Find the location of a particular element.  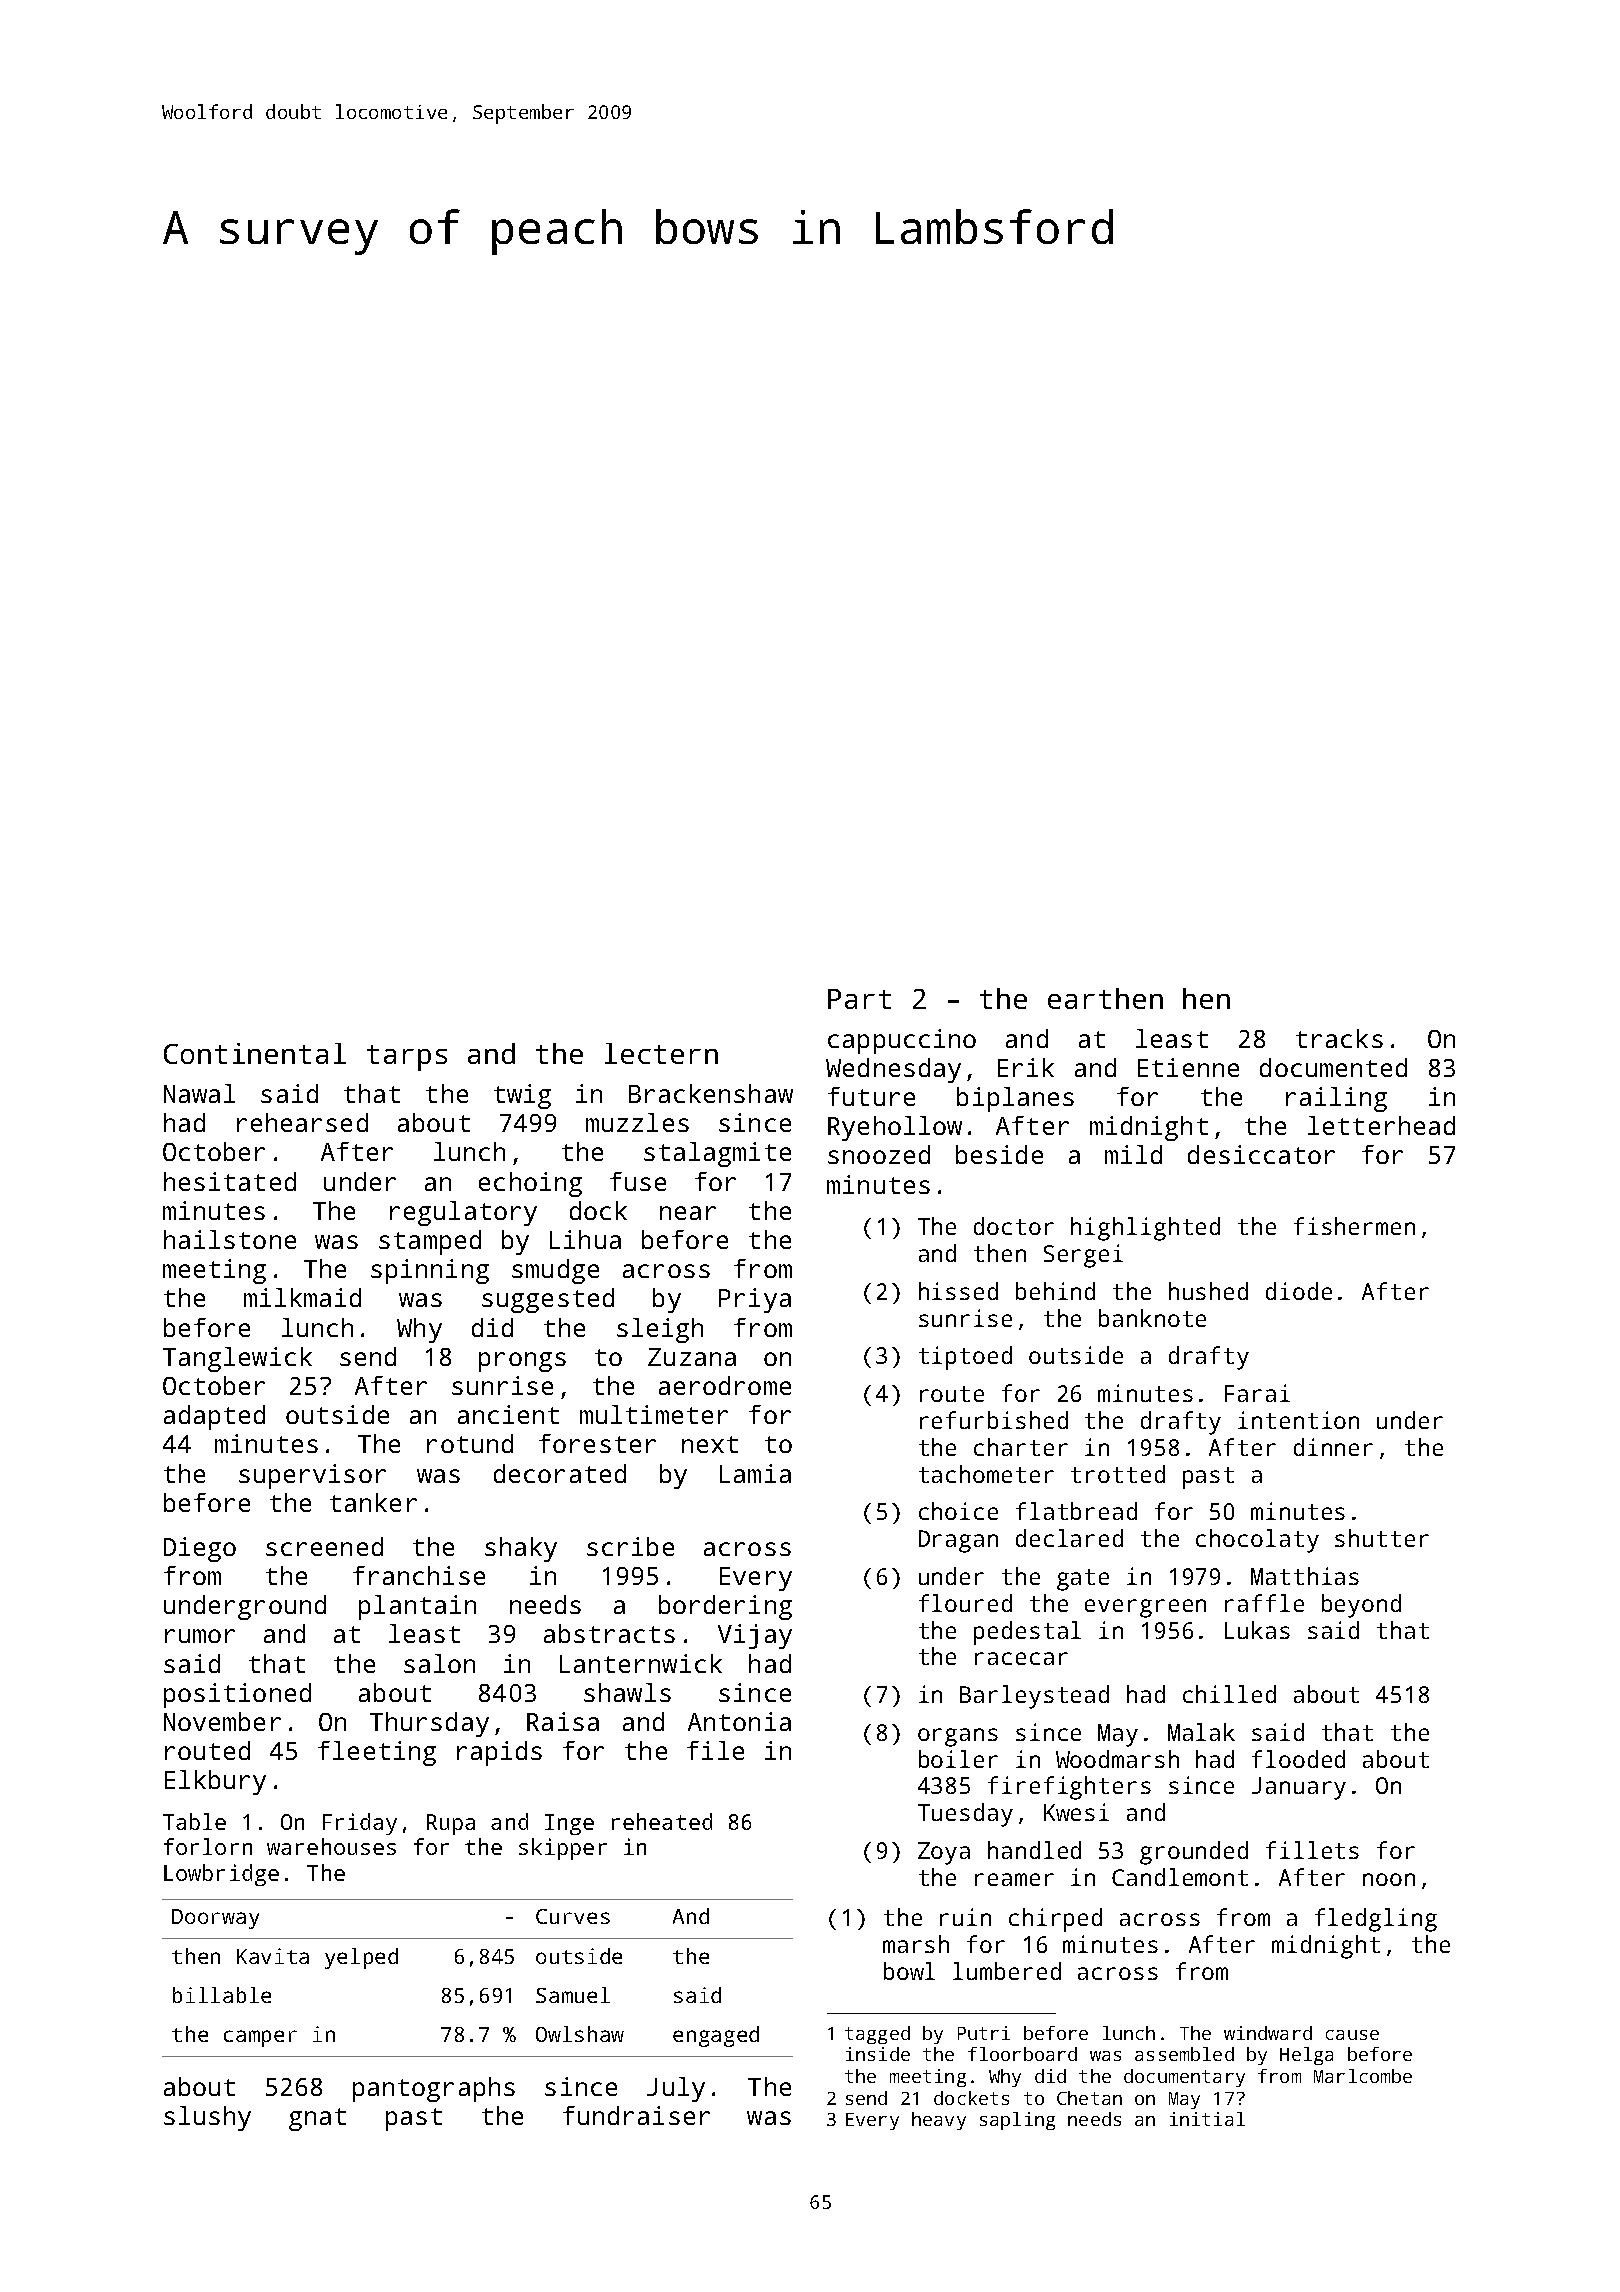

shutter is located at coordinates (1382, 1538).
